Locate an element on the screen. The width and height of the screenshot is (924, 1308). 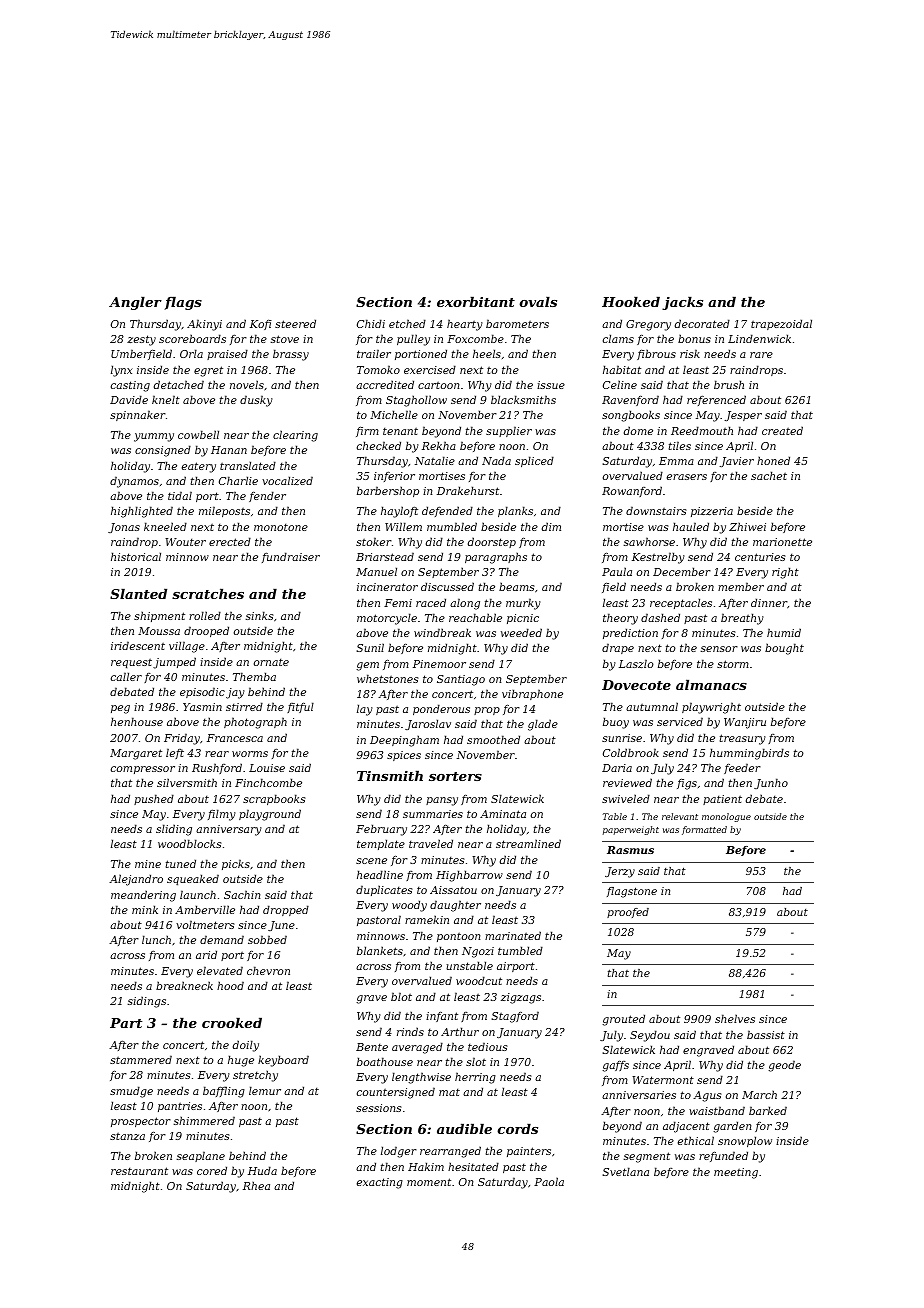
Huda is located at coordinates (262, 1170).
